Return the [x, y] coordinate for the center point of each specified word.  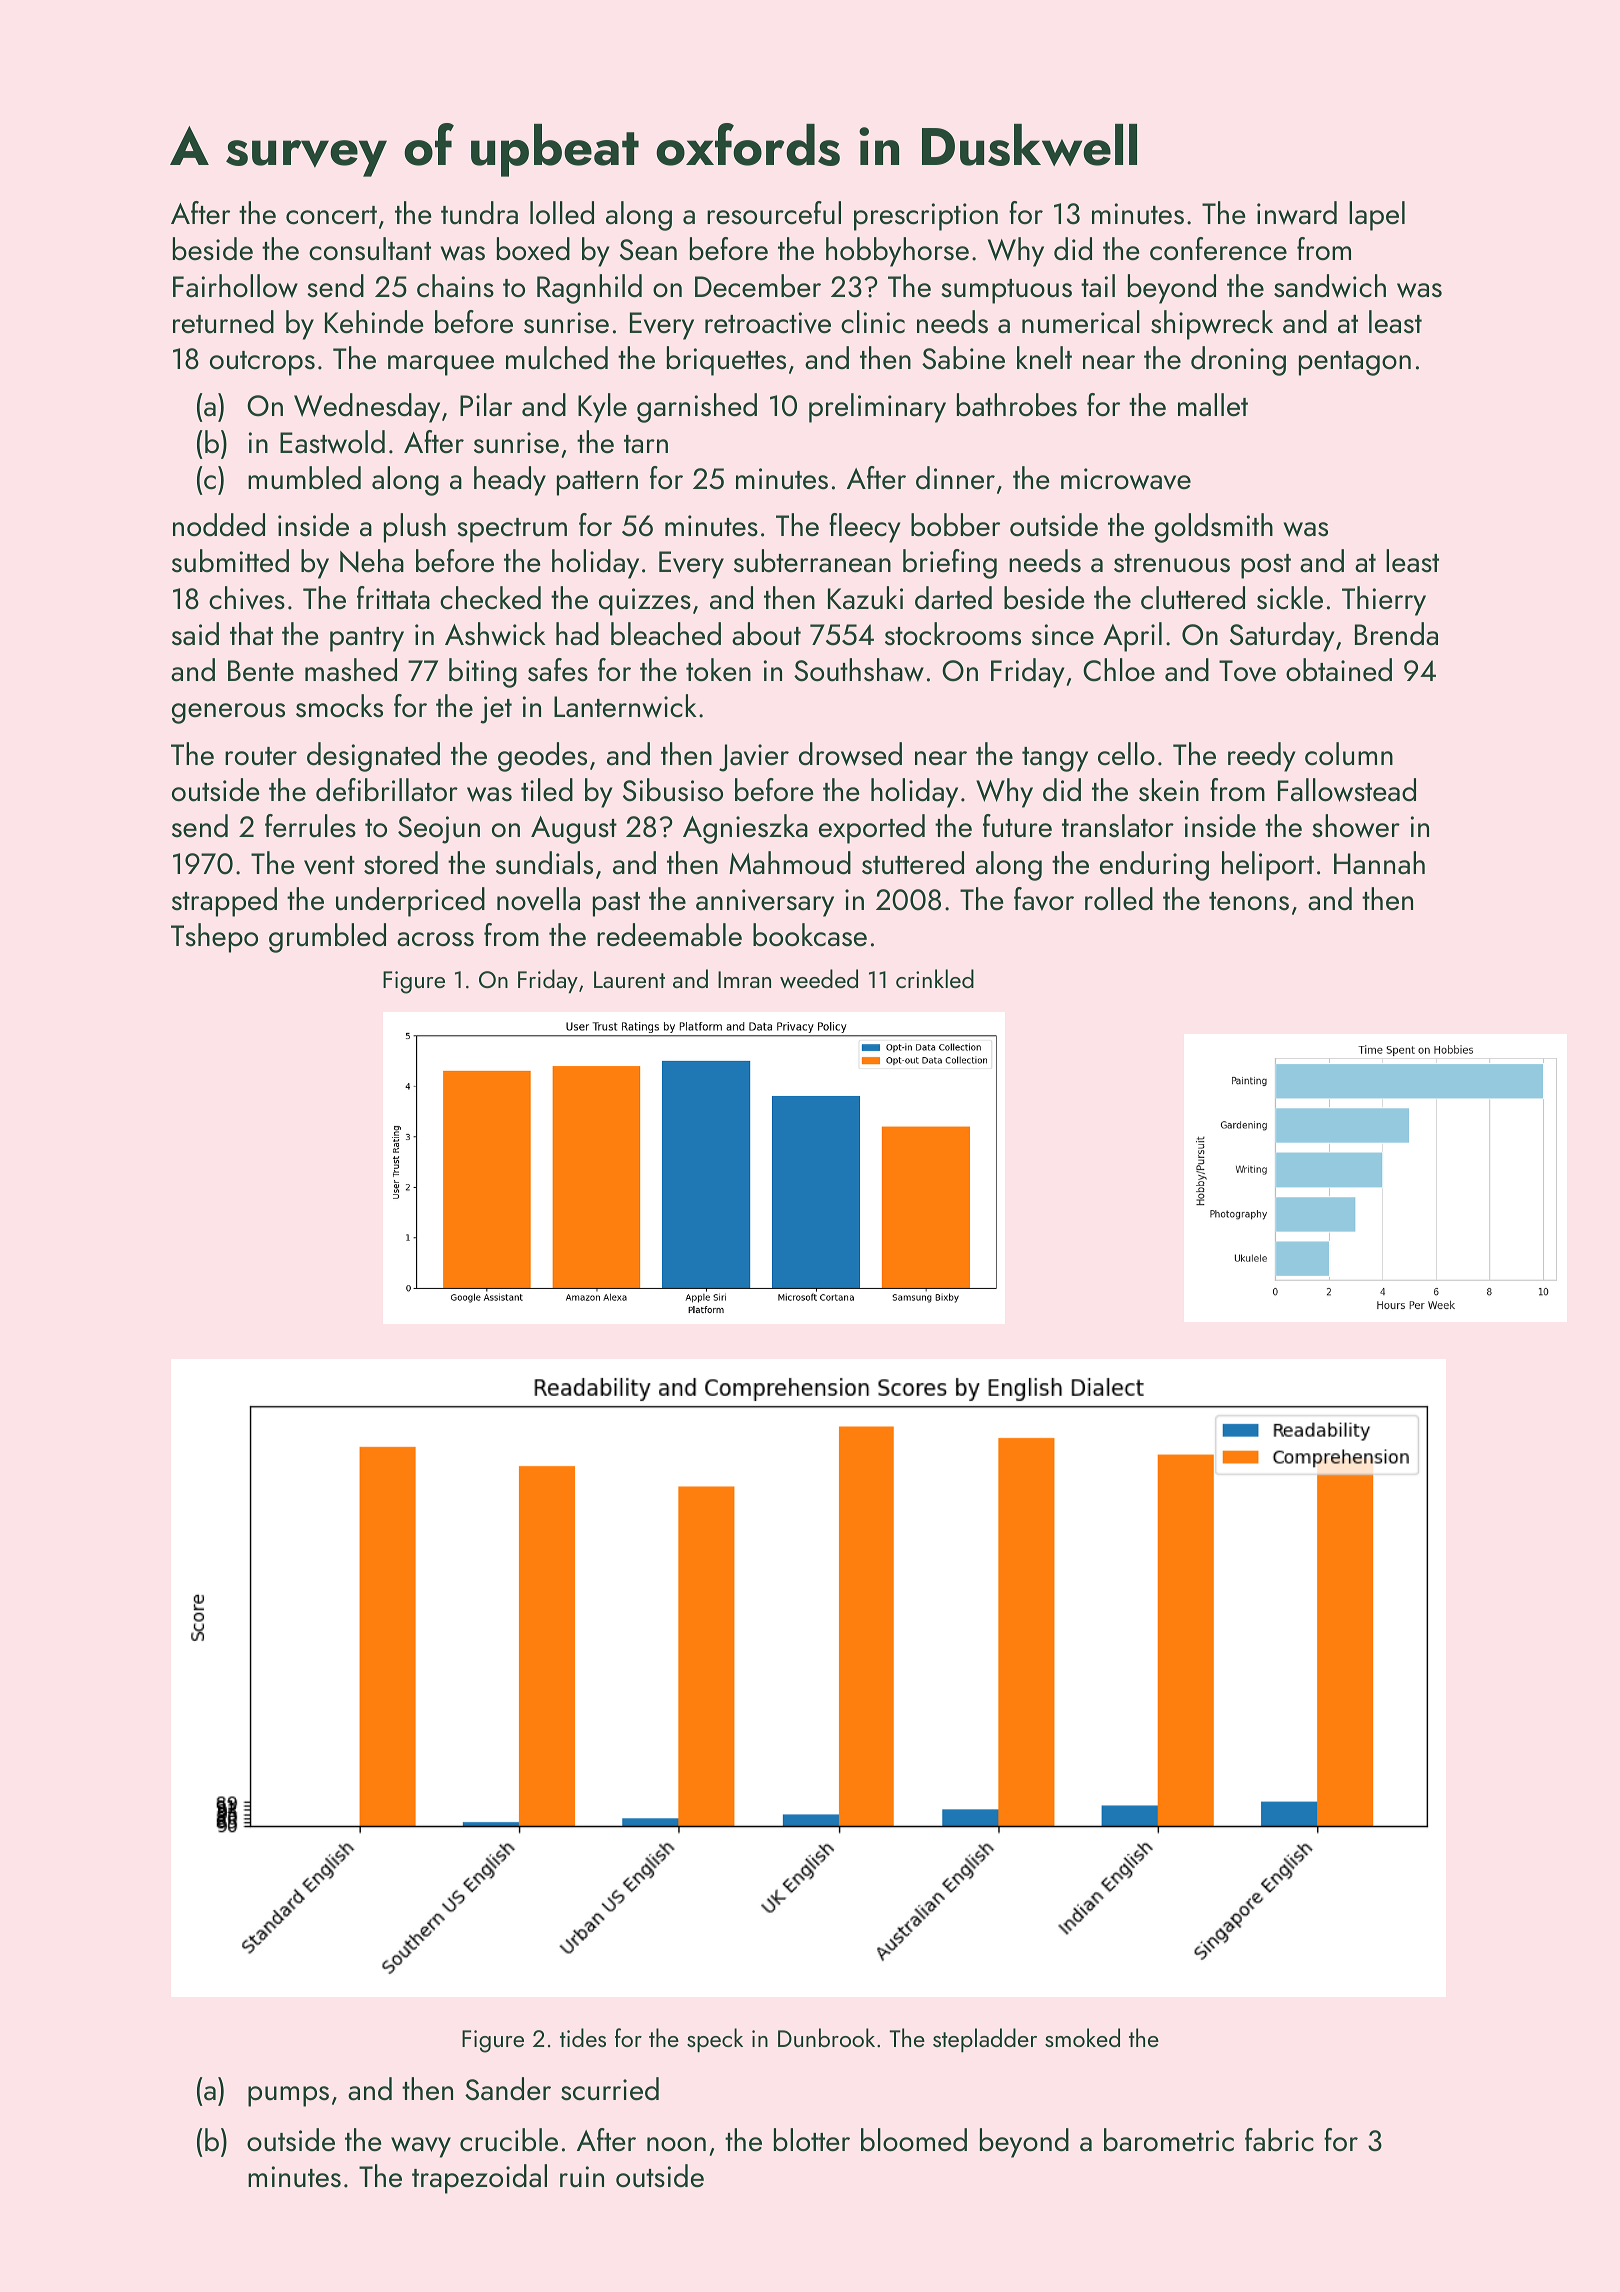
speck [715, 2040]
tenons [1249, 901]
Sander [508, 2089]
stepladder [985, 2040]
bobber [955, 525]
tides [583, 2037]
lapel [1377, 216]
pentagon [1355, 363]
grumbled [327, 938]
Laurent [629, 979]
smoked [1082, 2037]
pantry [367, 639]
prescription [926, 217]
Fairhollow [235, 286]
